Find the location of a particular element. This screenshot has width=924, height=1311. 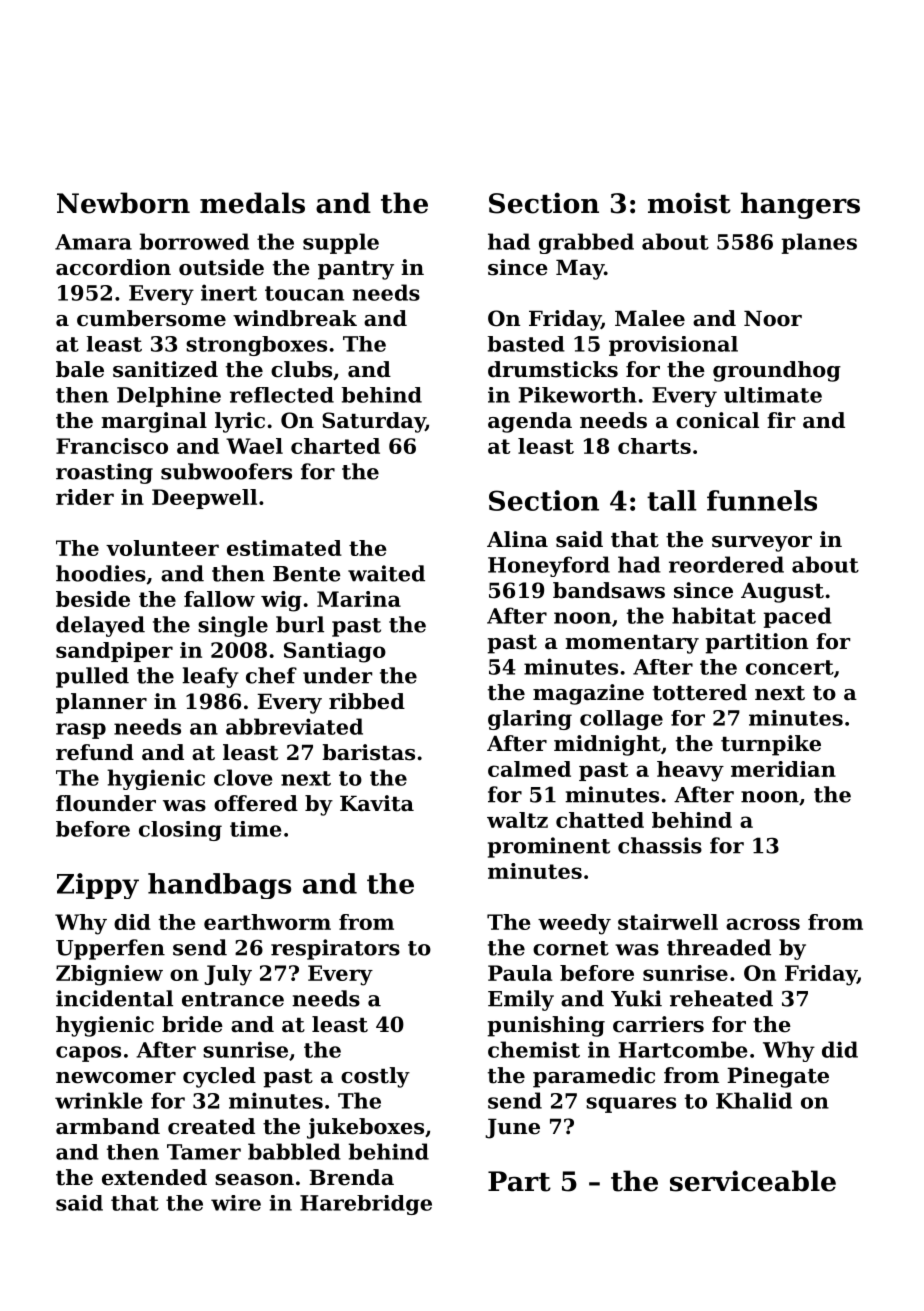

refund is located at coordinates (95, 752).
